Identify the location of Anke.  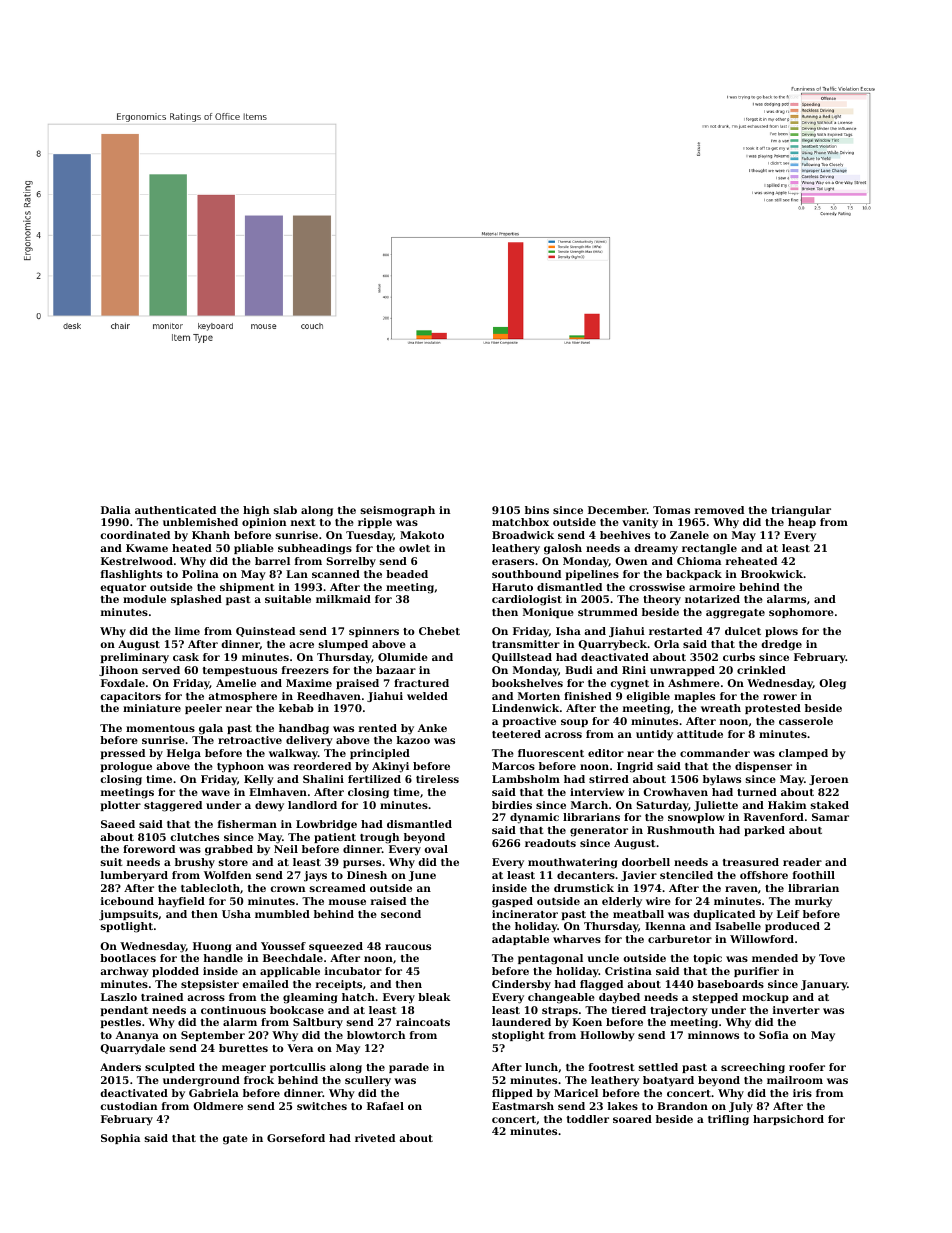
(432, 728).
